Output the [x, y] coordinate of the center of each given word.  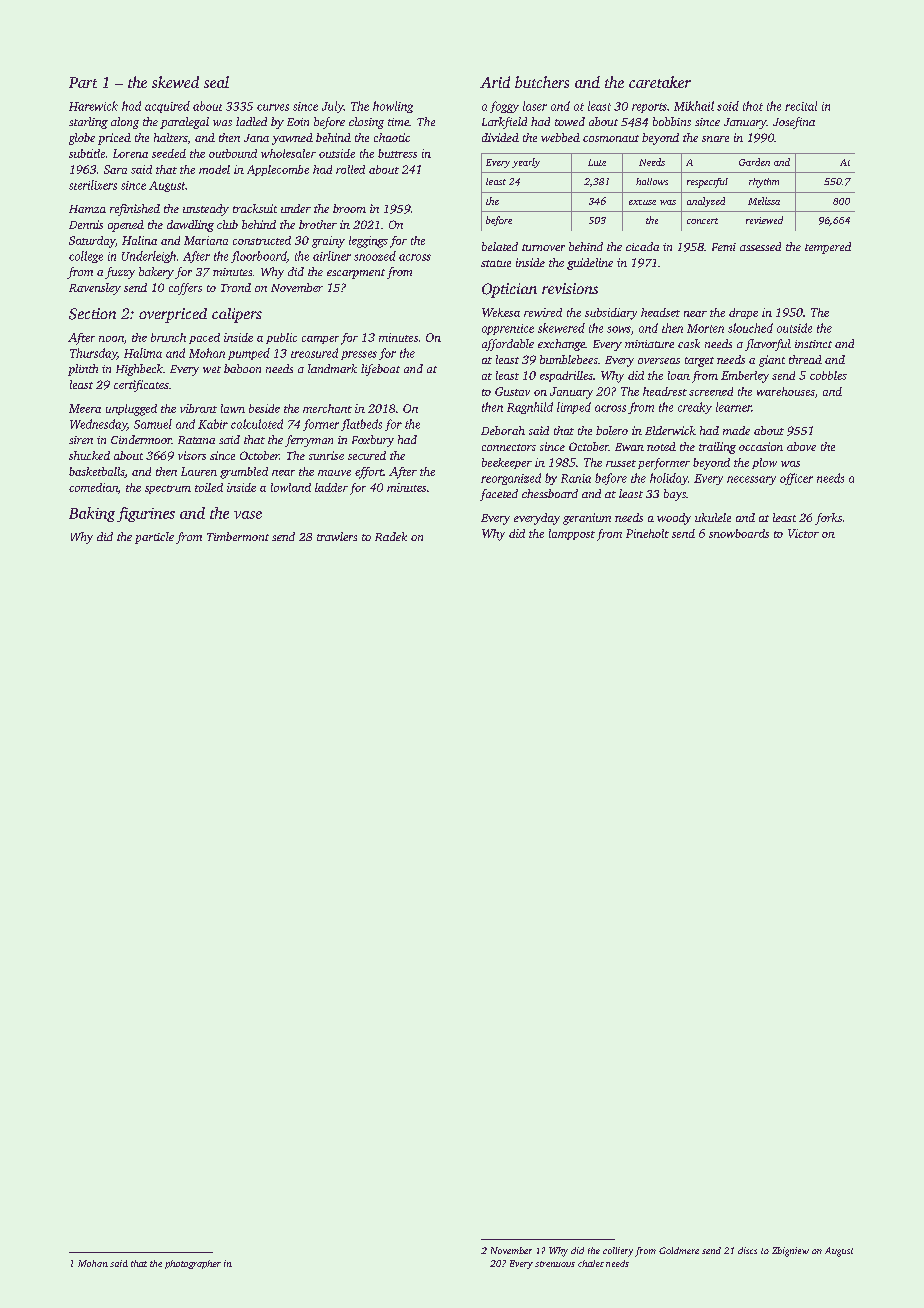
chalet [591, 1263]
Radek [391, 536]
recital [801, 106]
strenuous [555, 1264]
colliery [618, 1252]
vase [248, 515]
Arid [495, 82]
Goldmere [679, 1250]
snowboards [739, 533]
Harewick [93, 106]
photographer [193, 1264]
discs [747, 1250]
